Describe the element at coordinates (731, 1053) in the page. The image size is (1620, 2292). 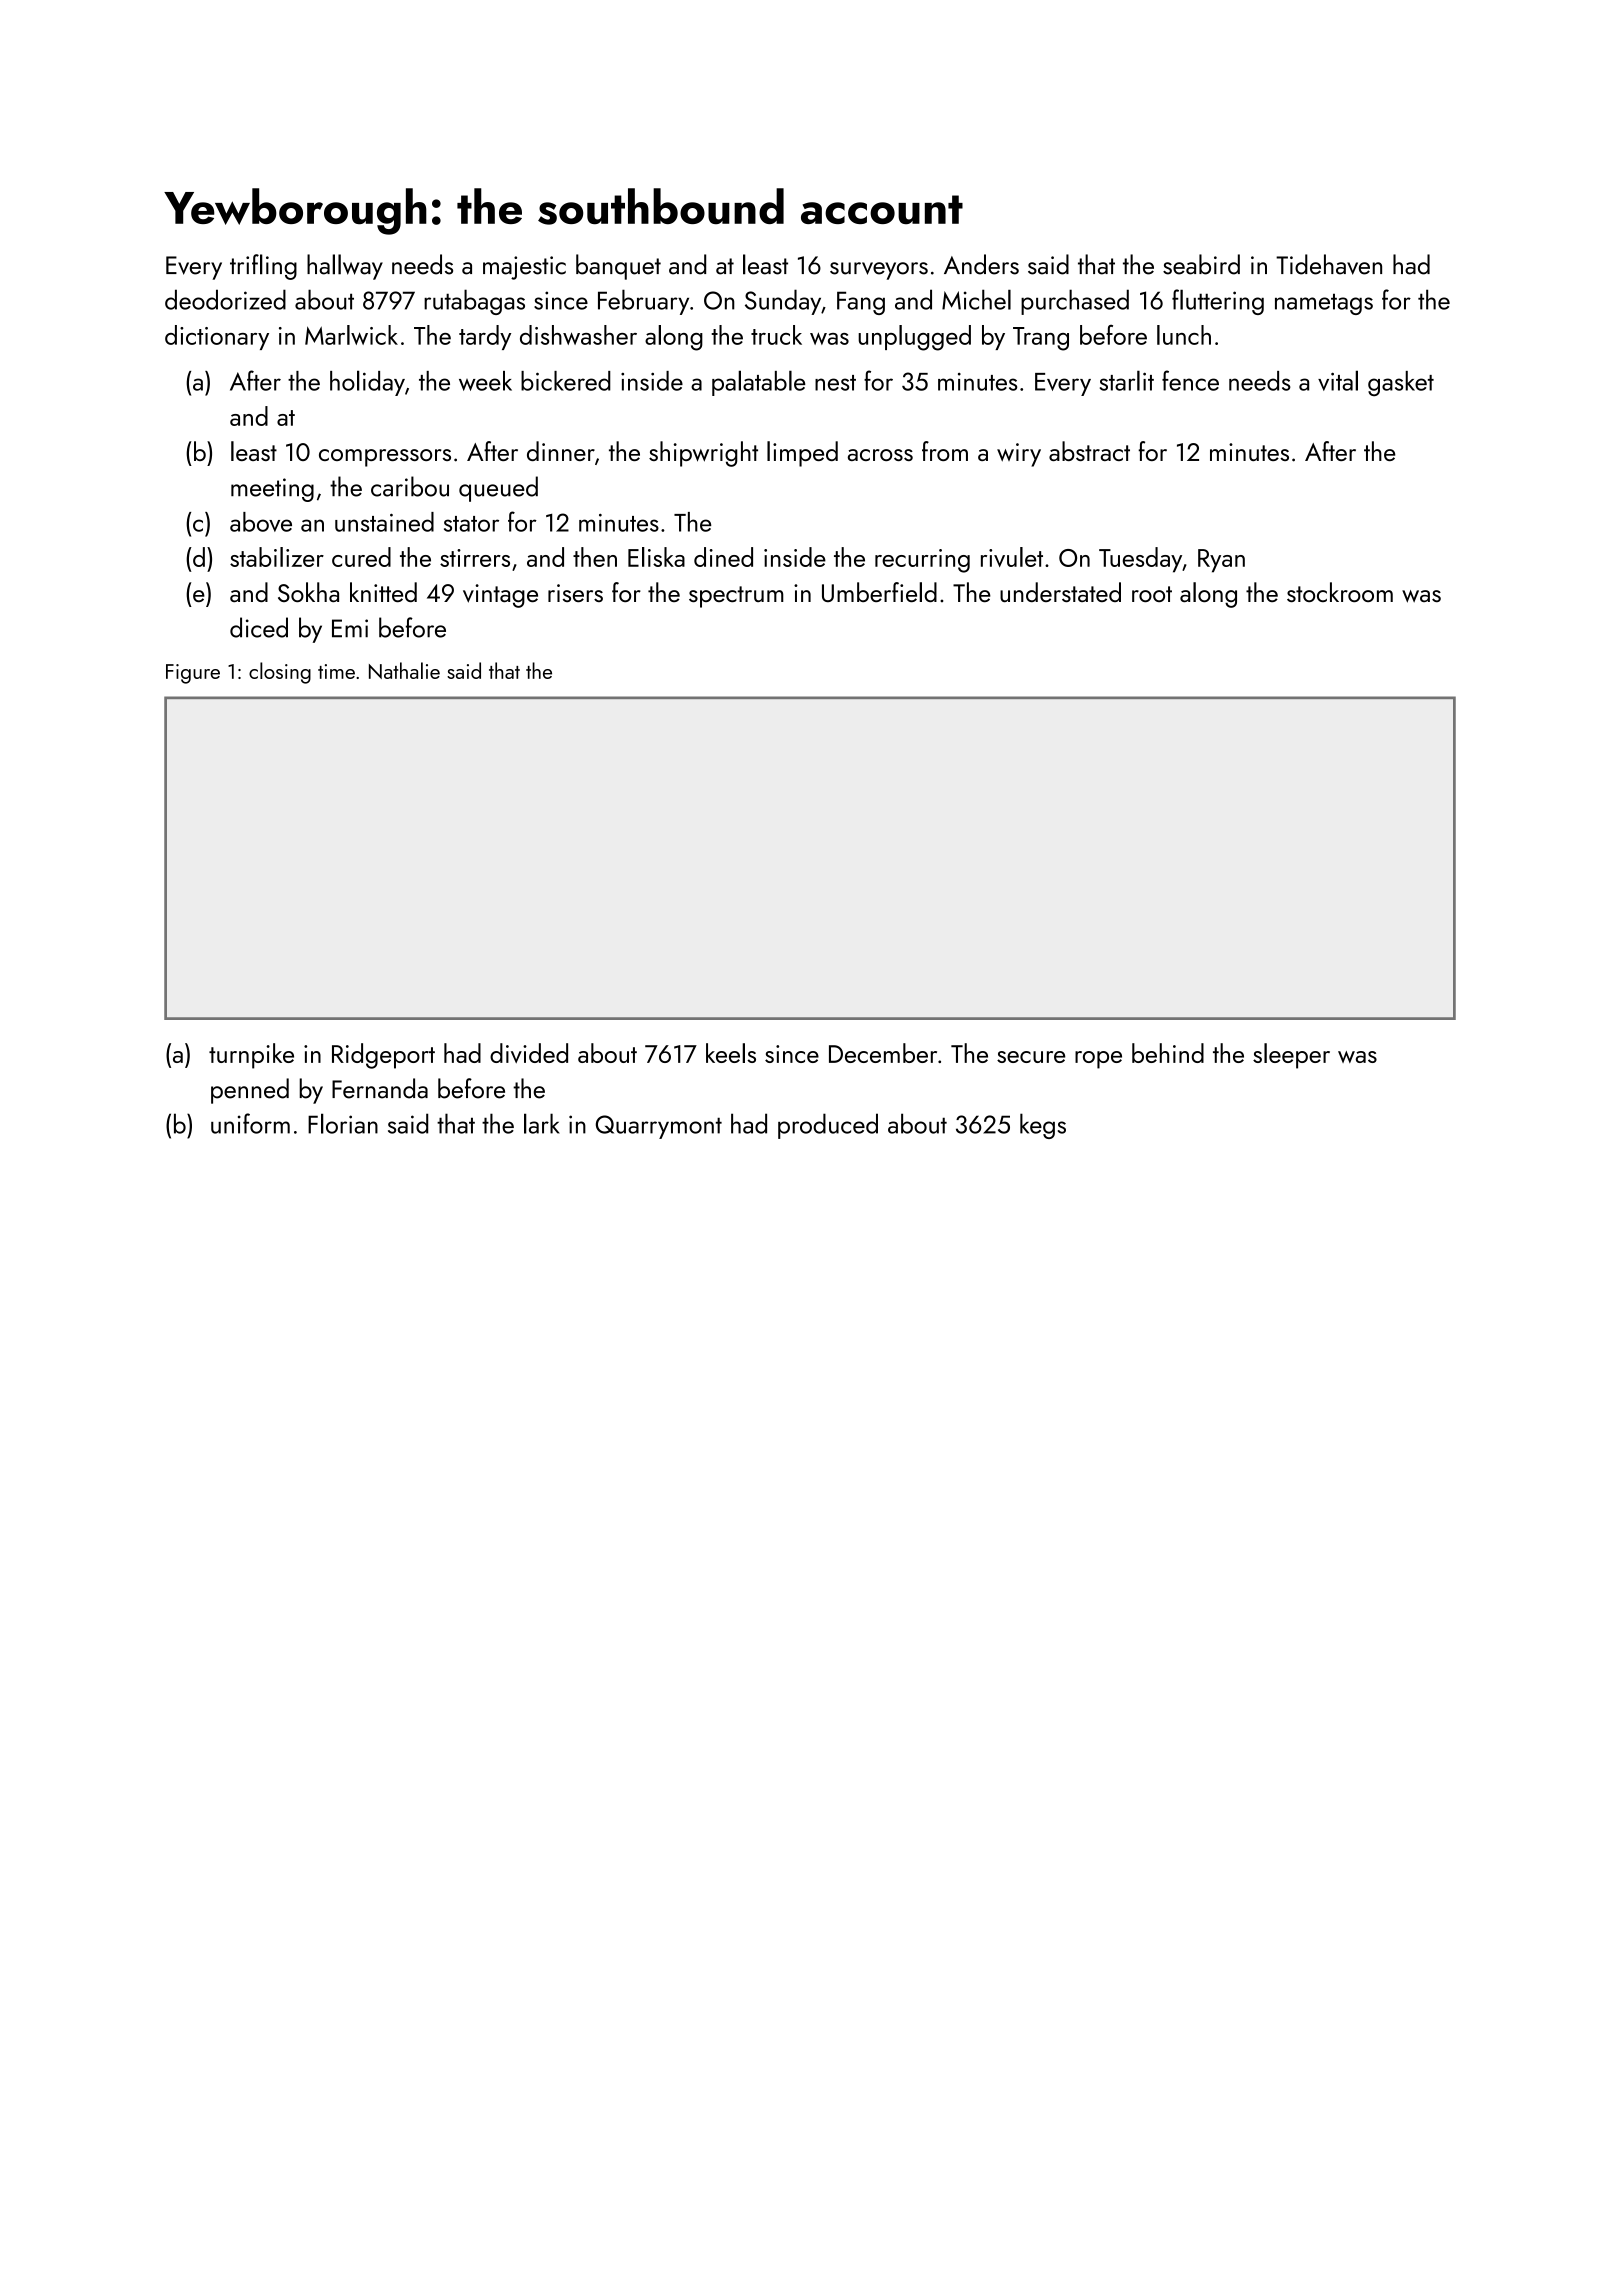
I see `keels` at that location.
